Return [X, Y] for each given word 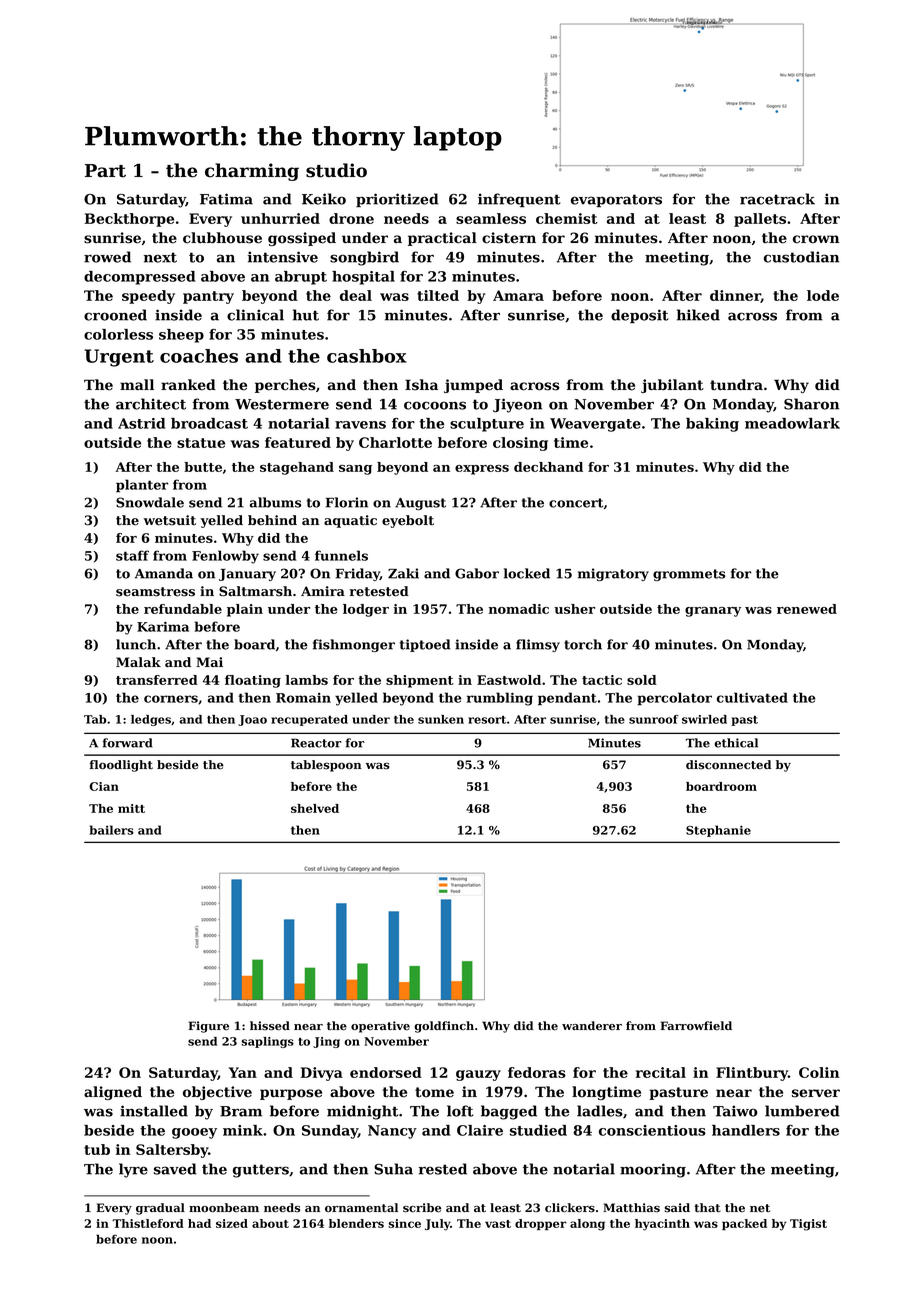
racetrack [777, 199]
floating [253, 681]
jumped [473, 386]
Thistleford [148, 1223]
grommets [689, 575]
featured [298, 442]
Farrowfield [696, 1025]
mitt [131, 808]
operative [380, 1027]
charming [252, 172]
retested [379, 591]
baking [712, 425]
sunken [441, 719]
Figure [208, 1027]
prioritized [397, 200]
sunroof [654, 719]
